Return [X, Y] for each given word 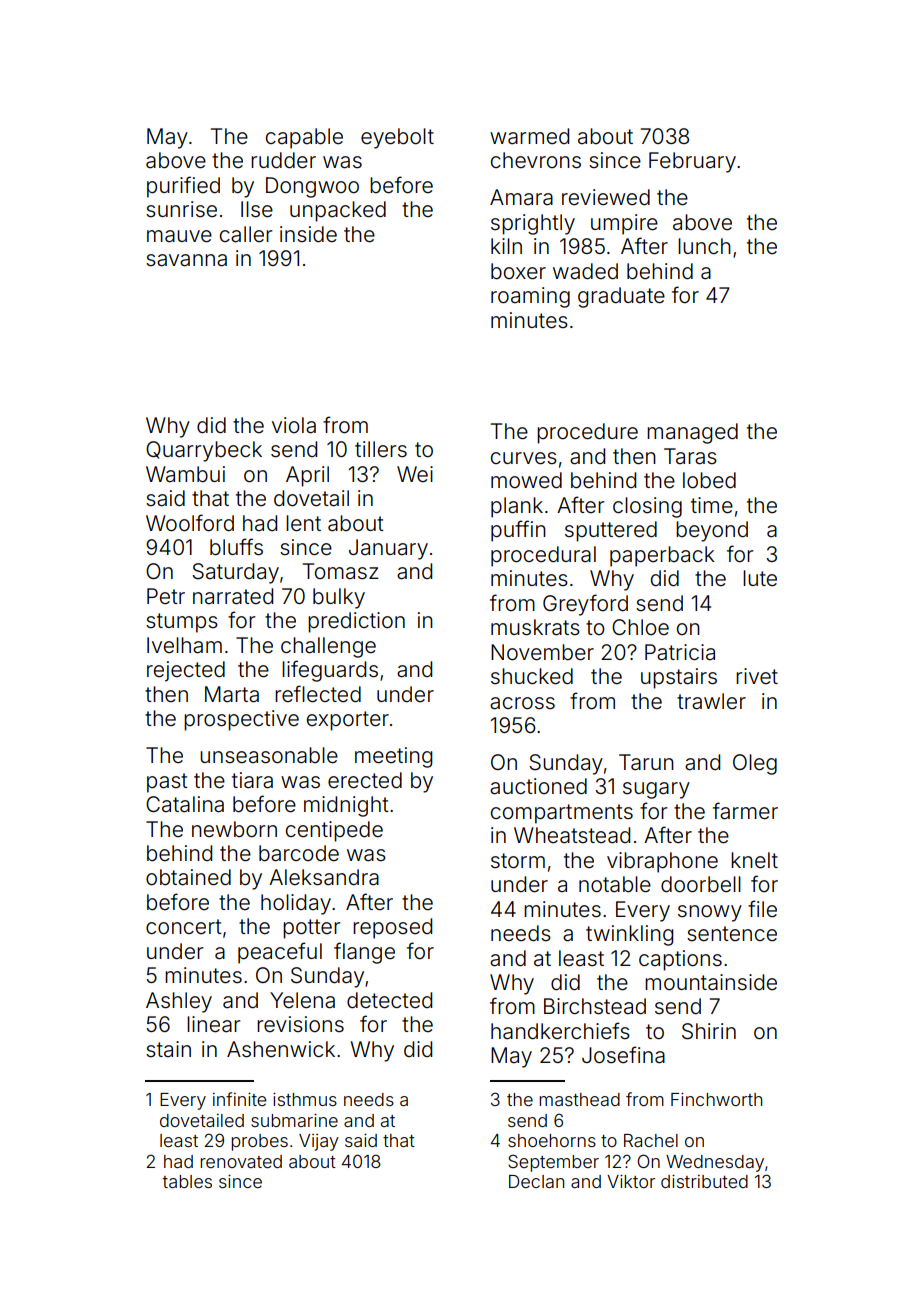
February [692, 162]
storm [518, 861]
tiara [252, 780]
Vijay [319, 1142]
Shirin [709, 1031]
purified [183, 187]
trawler [711, 701]
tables [187, 1181]
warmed [529, 136]
